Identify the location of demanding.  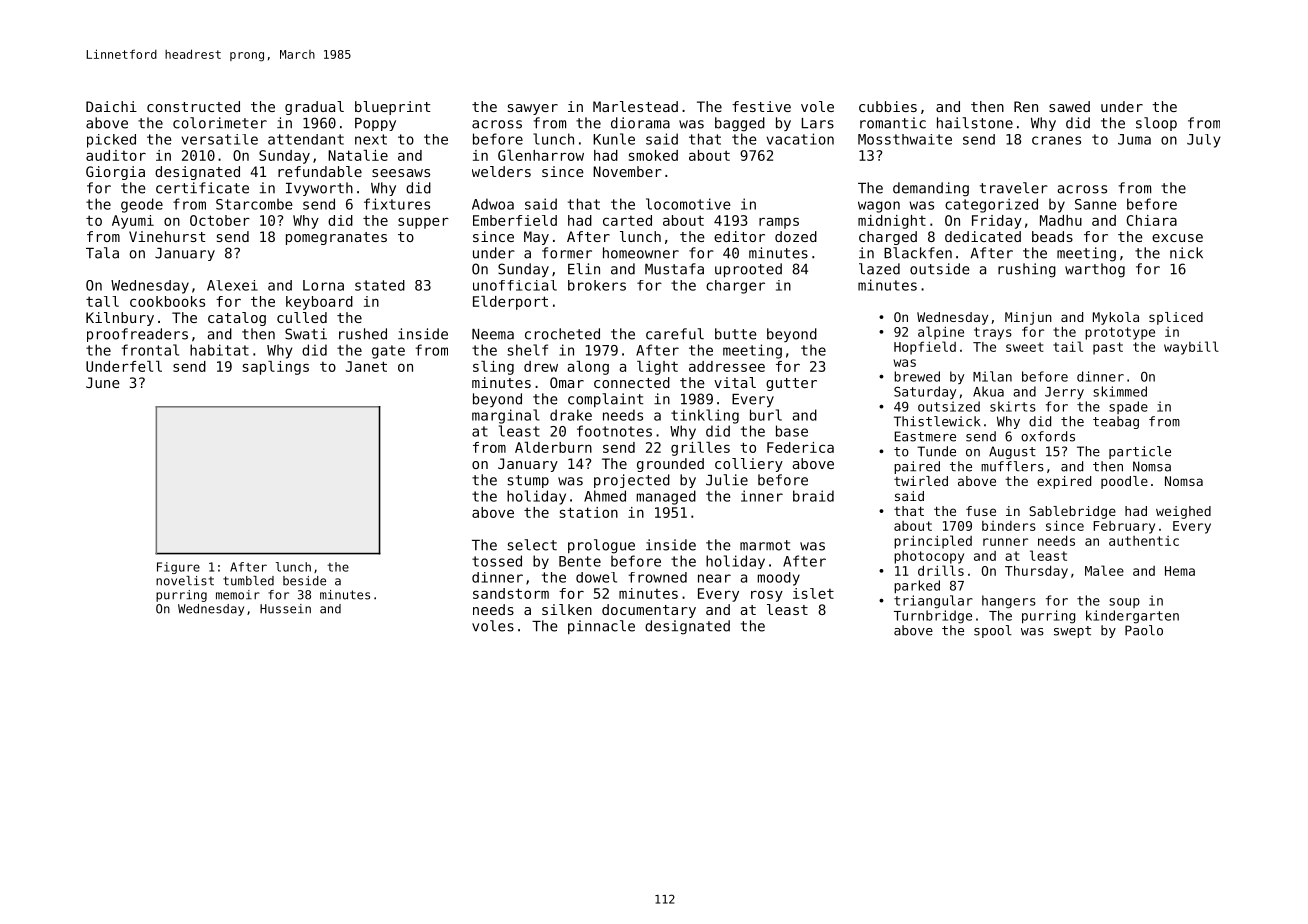
(931, 189).
